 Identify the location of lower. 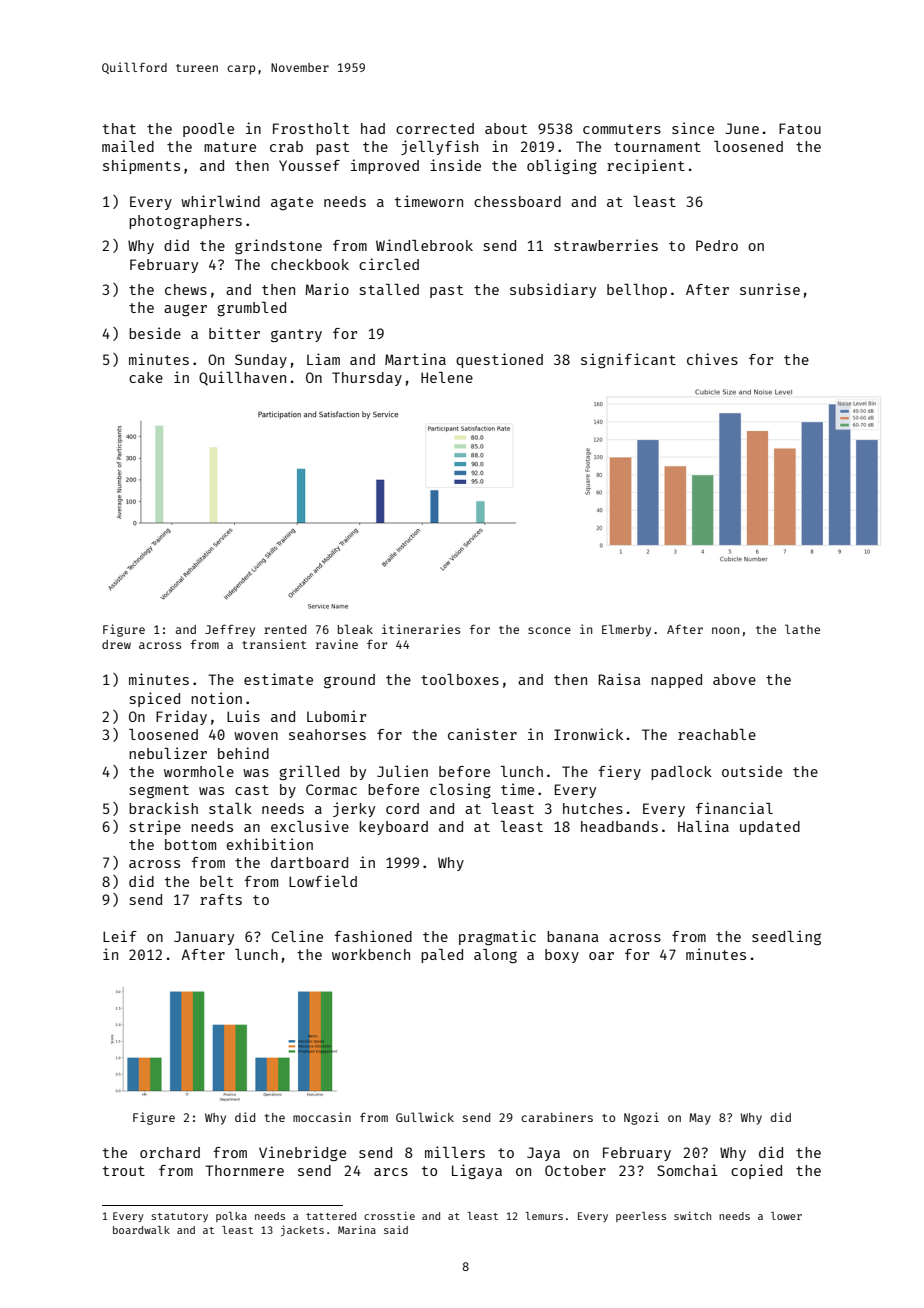
(786, 1216).
